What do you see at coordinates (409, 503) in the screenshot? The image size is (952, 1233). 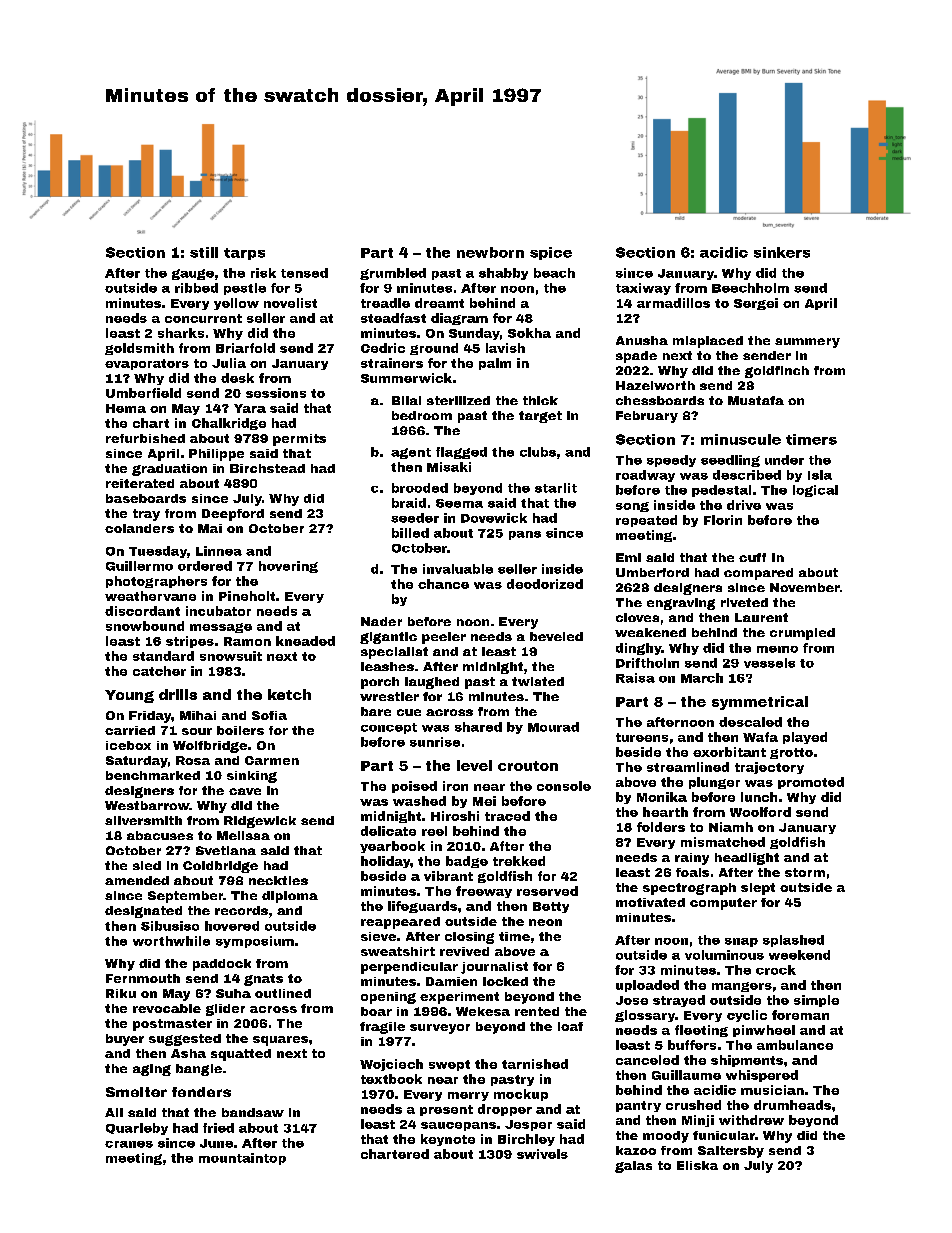 I see `braid` at bounding box center [409, 503].
